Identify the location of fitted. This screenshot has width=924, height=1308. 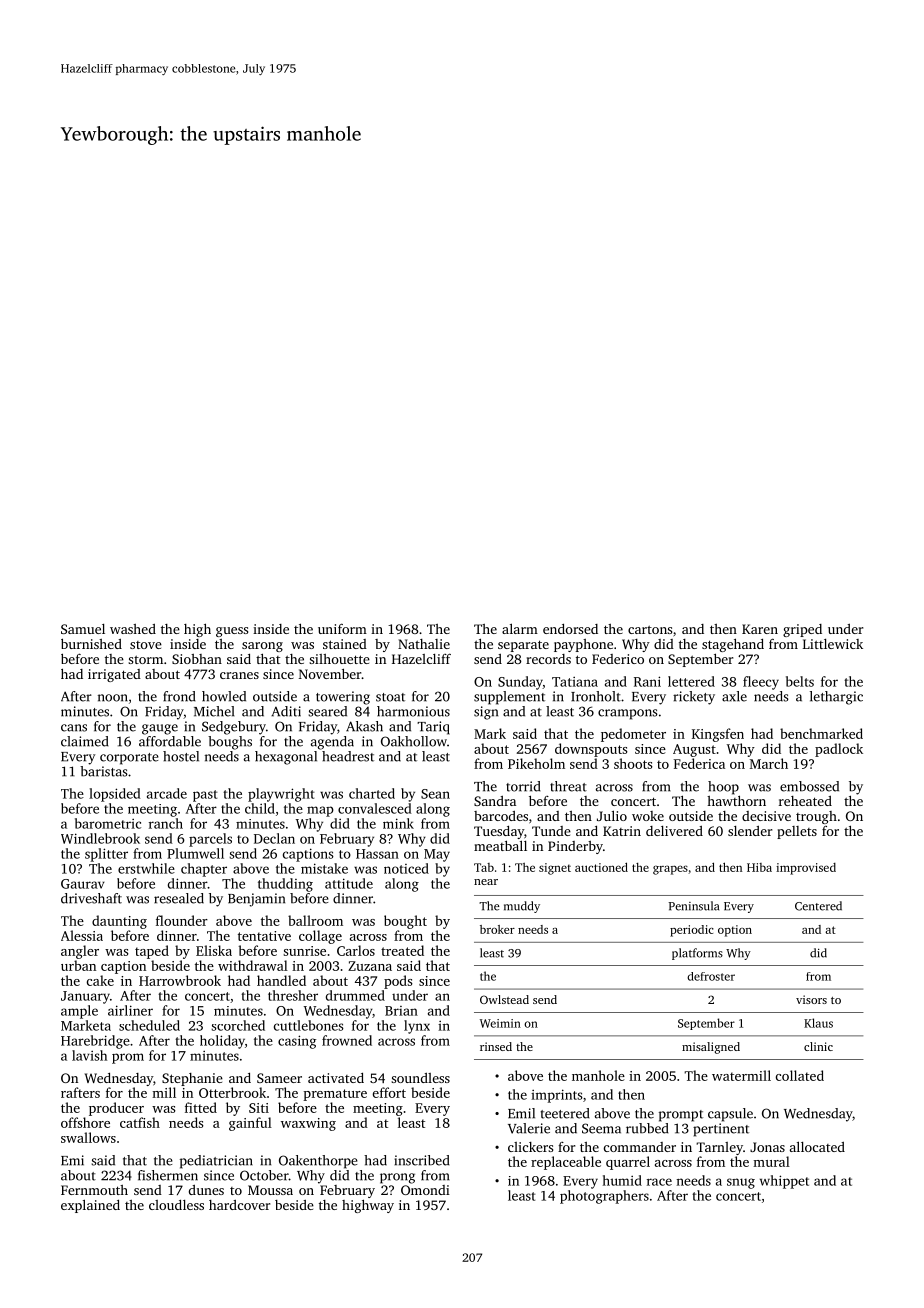
(201, 1107).
